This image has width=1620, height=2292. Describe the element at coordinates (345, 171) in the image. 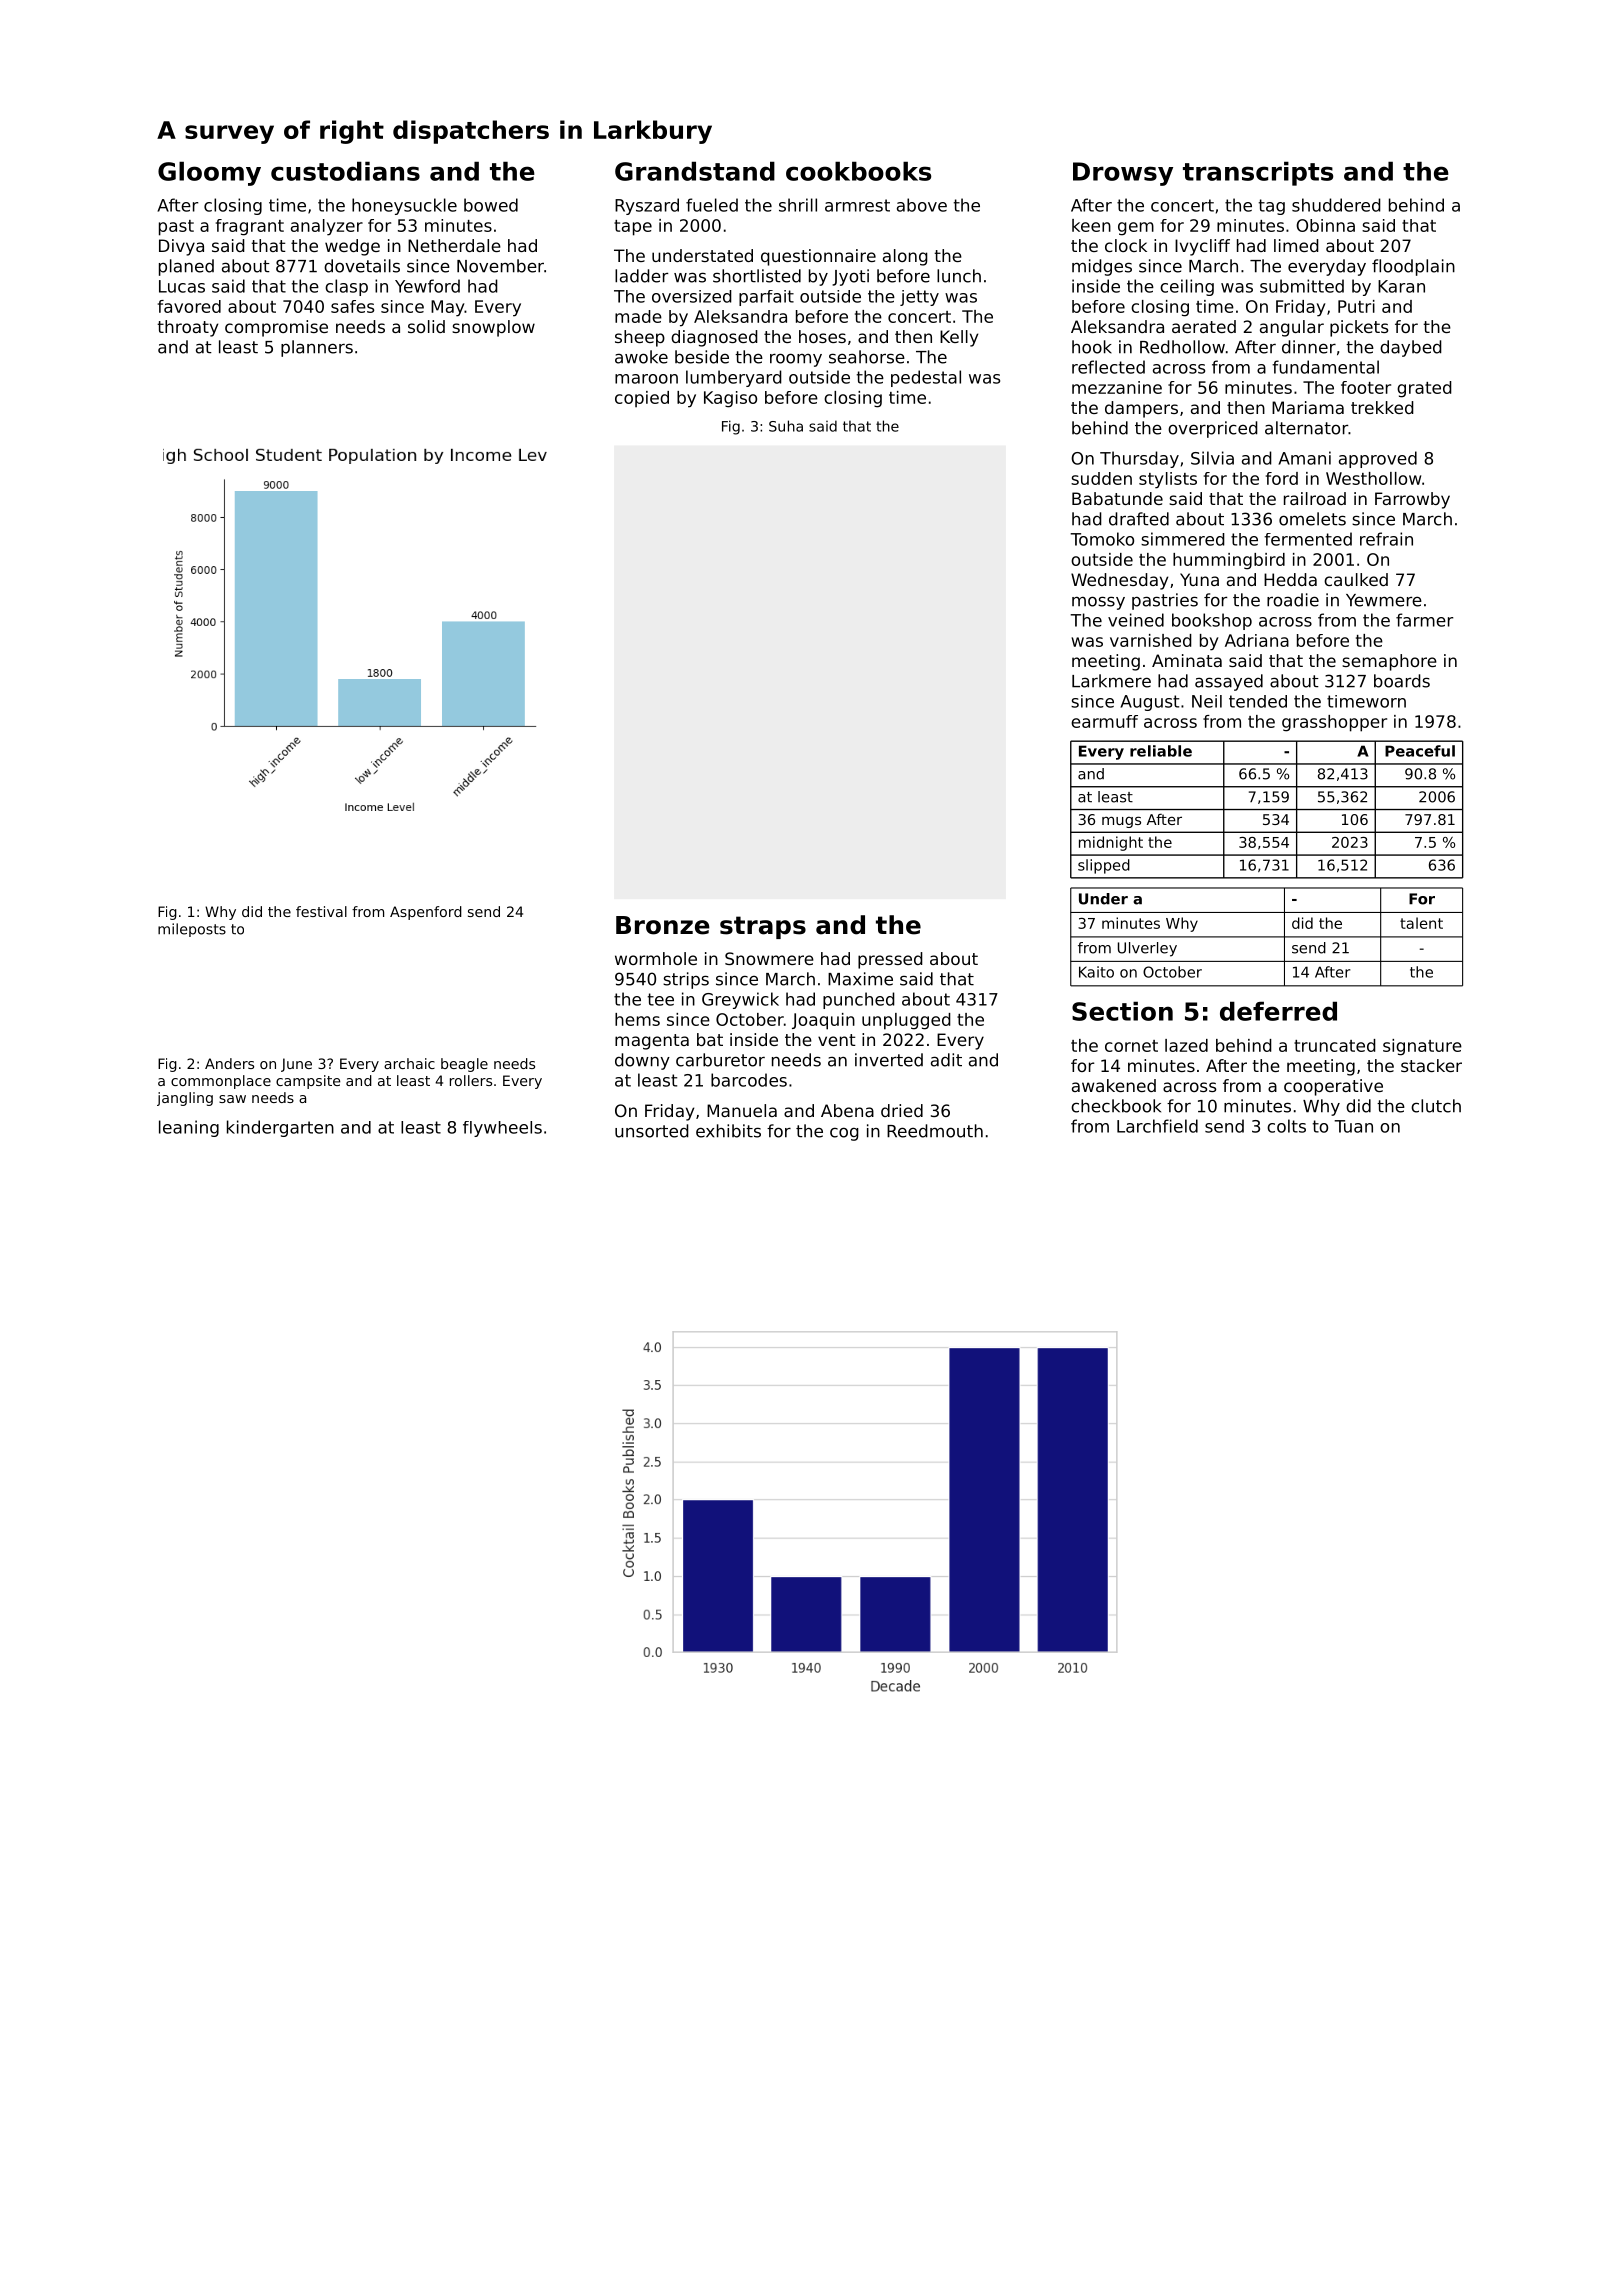

I see `custodians` at that location.
